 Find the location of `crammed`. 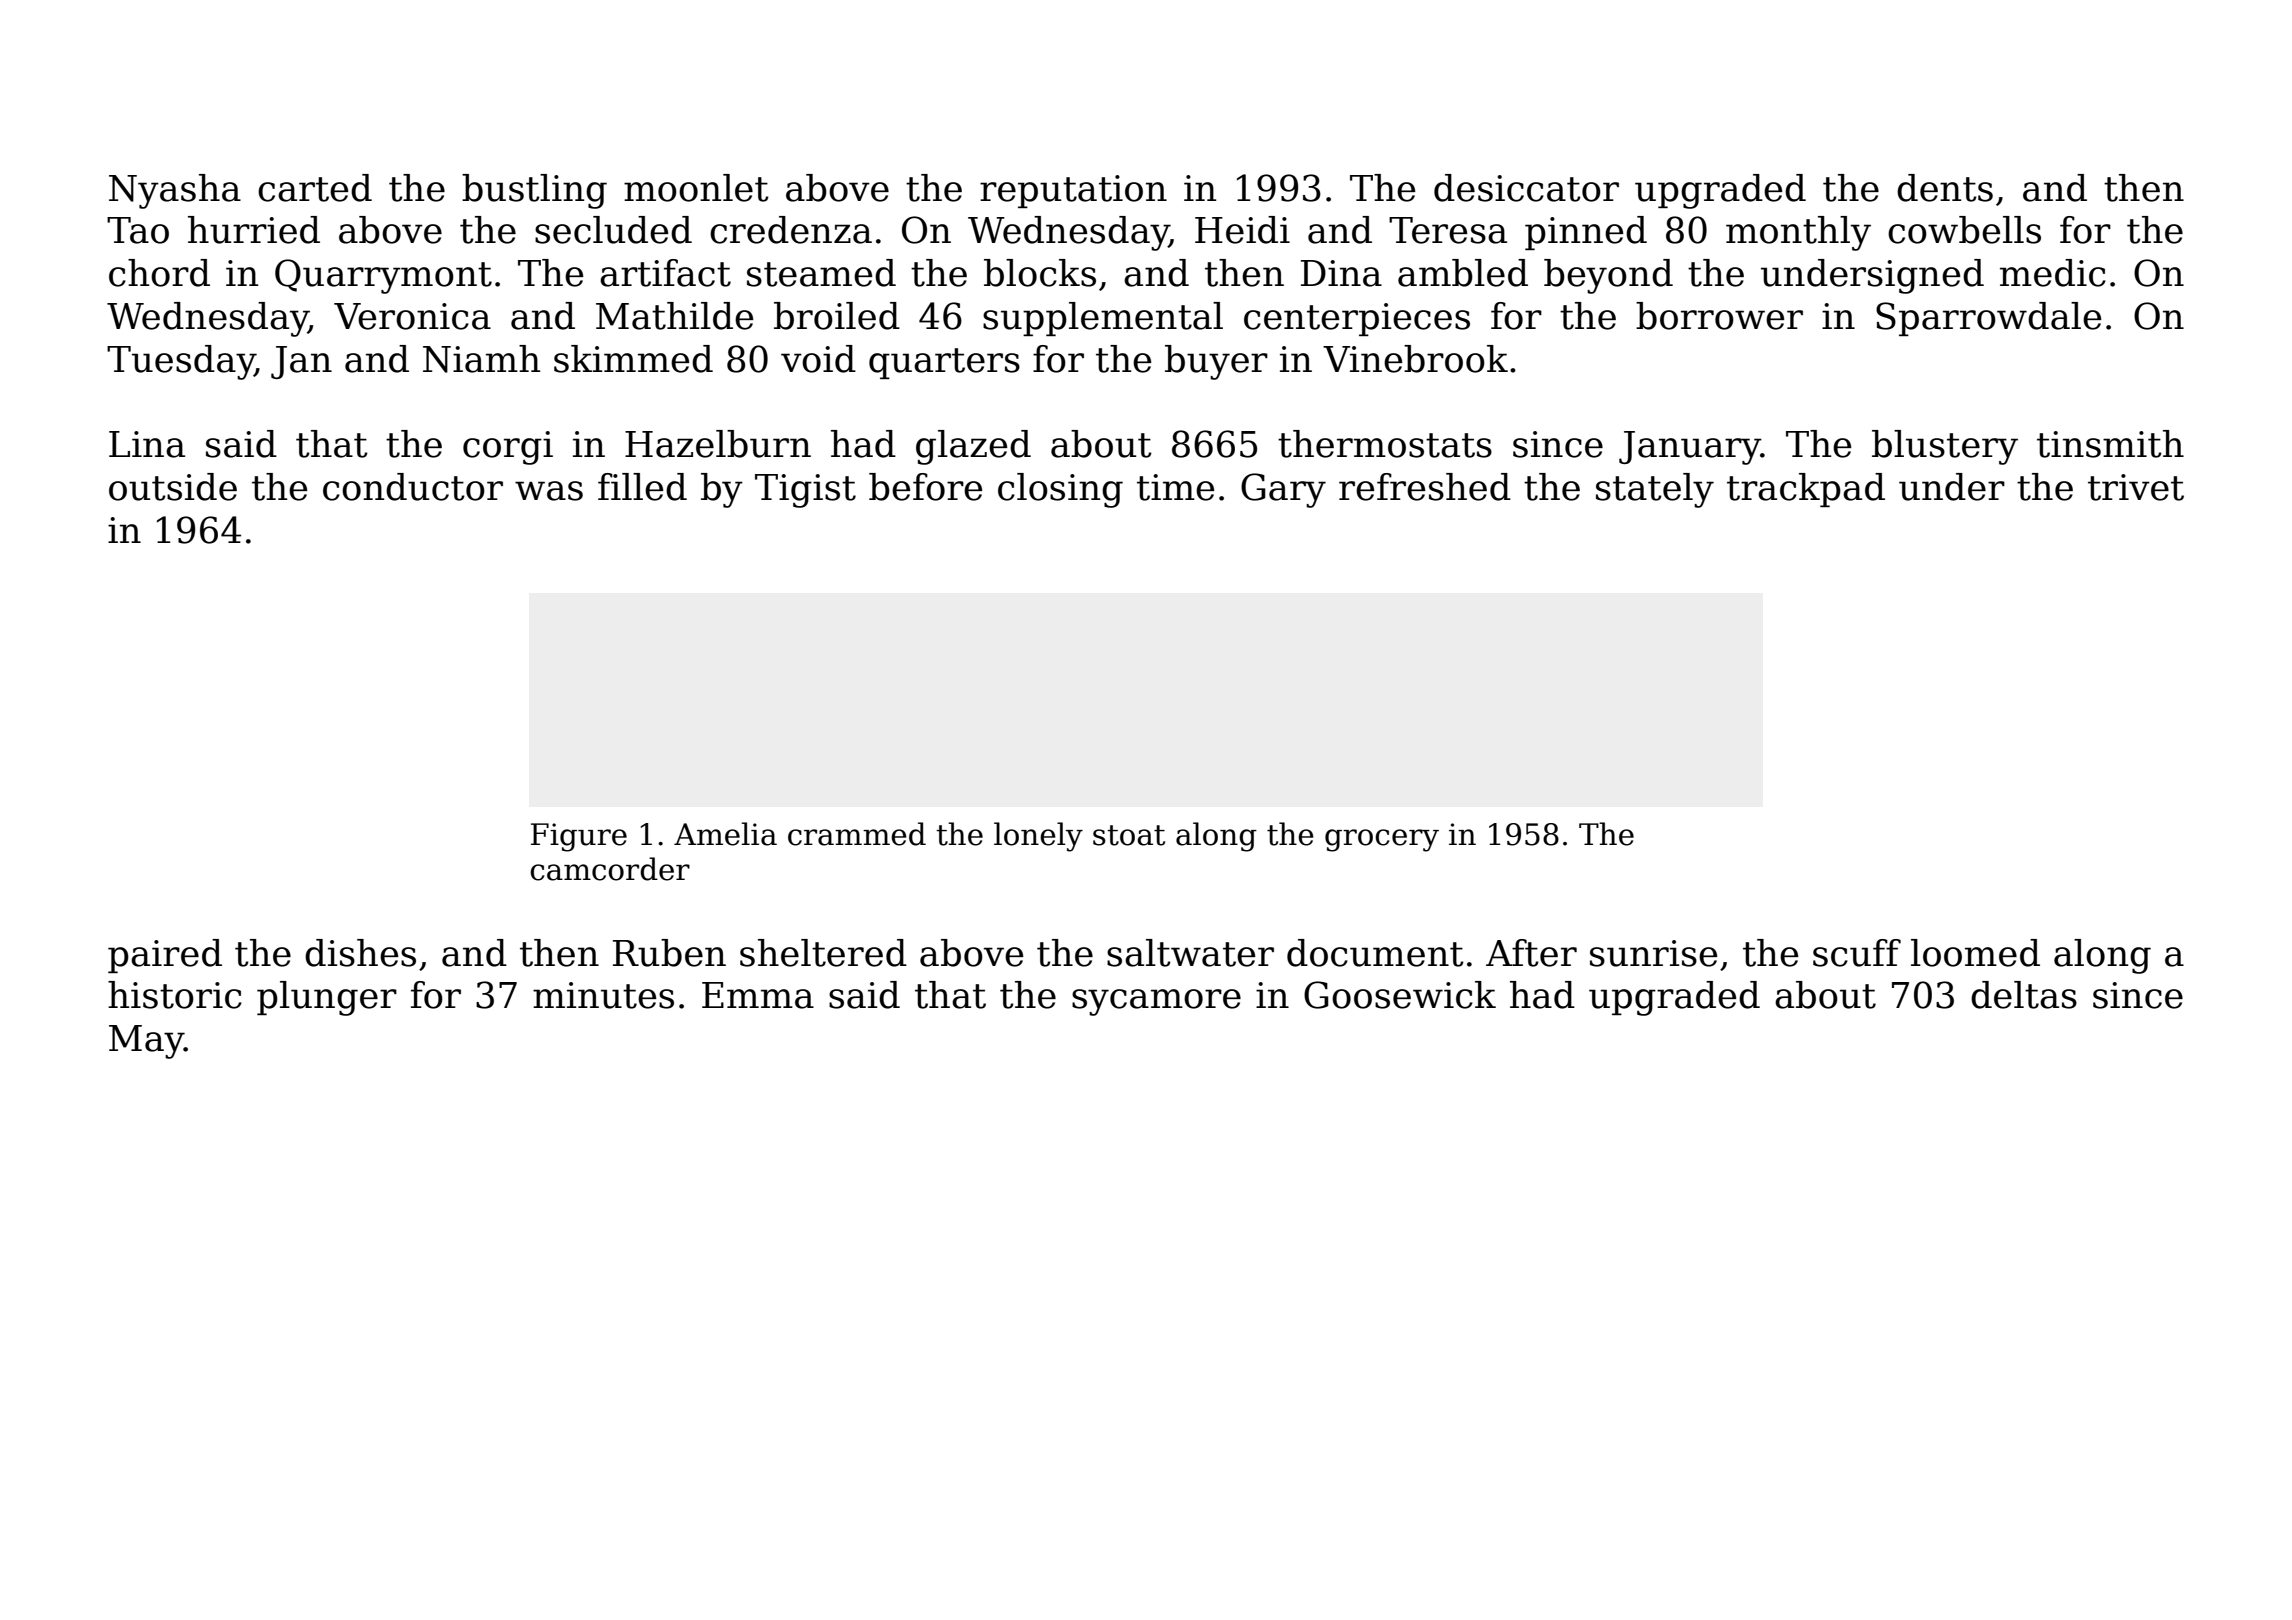

crammed is located at coordinates (857, 834).
